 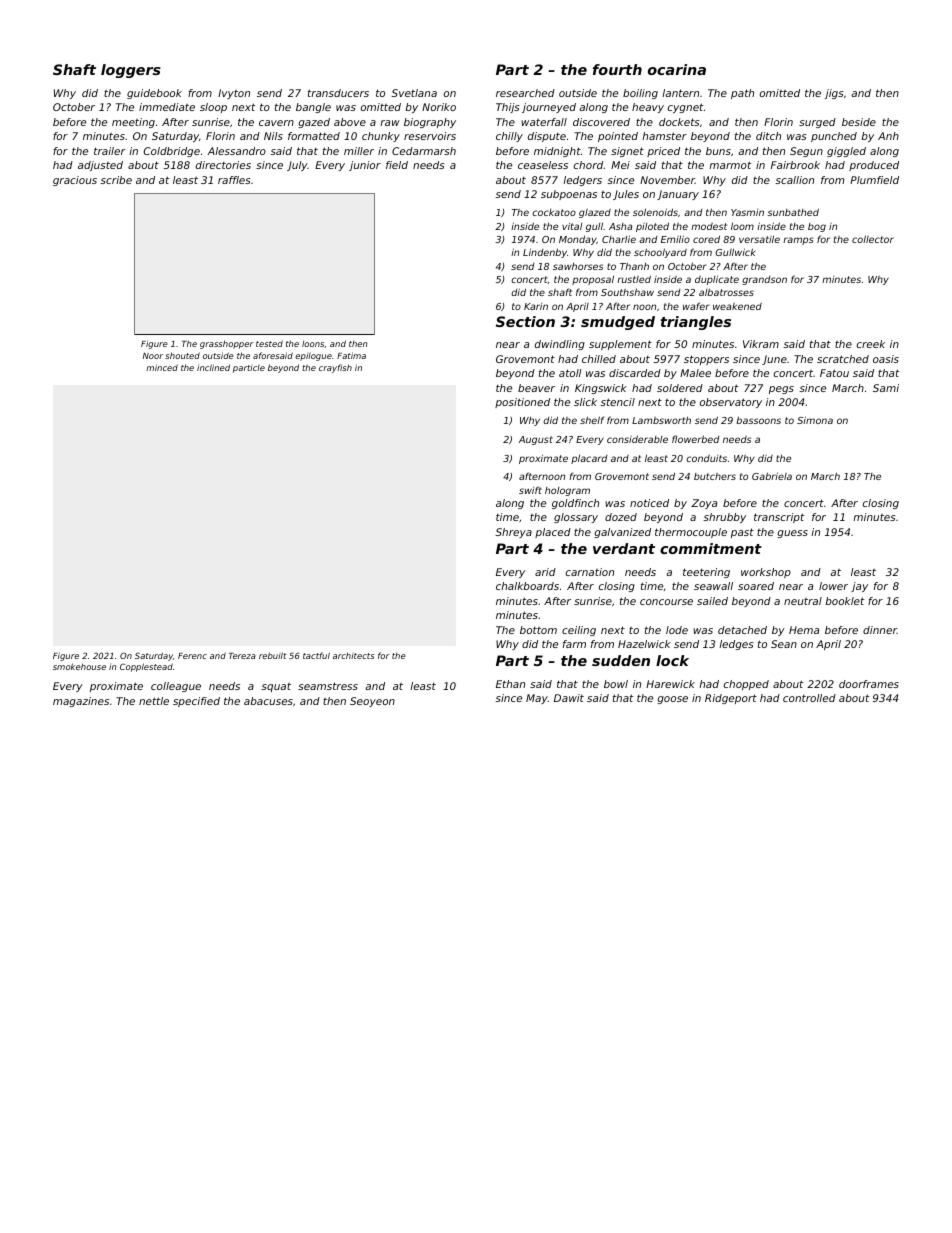 I want to click on Noor, so click(x=153, y=356).
